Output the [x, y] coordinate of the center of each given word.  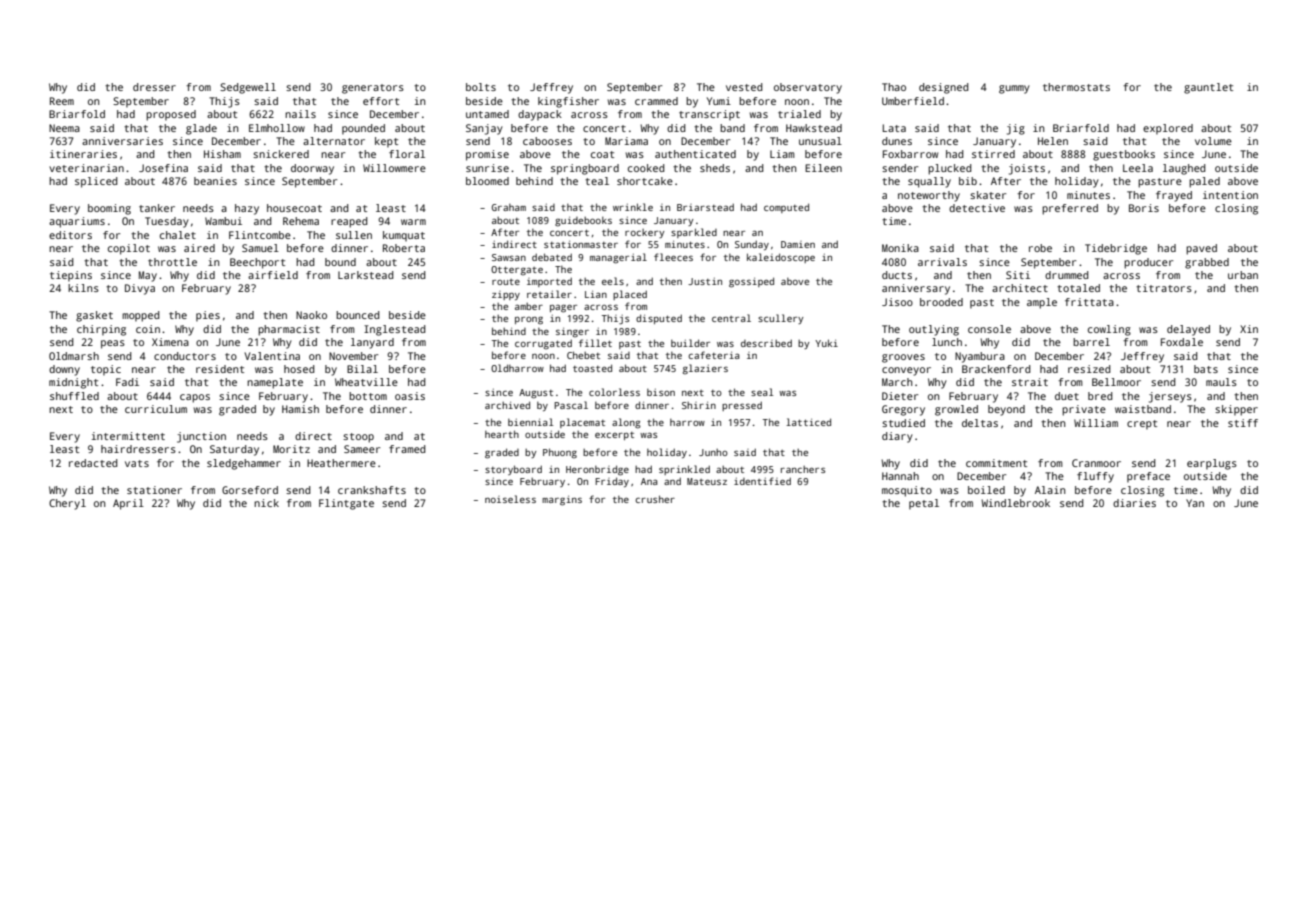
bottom [368, 396]
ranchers [803, 469]
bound [340, 262]
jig [1016, 129]
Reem [62, 101]
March [897, 382]
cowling [1109, 330]
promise [487, 155]
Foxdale [1182, 342]
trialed [799, 114]
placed [630, 295]
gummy [1014, 89]
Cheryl [67, 504]
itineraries [83, 154]
